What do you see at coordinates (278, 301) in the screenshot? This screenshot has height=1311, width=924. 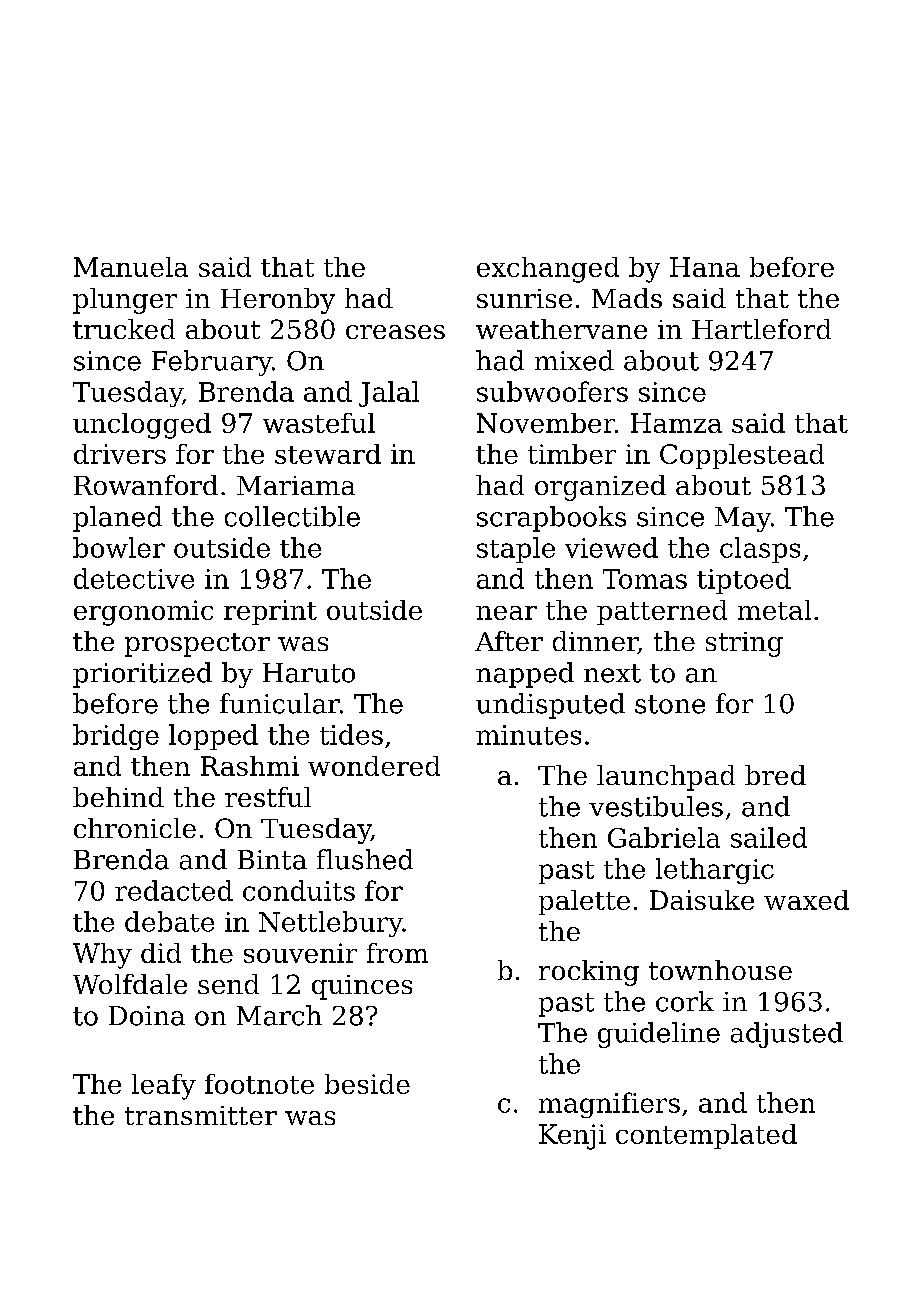 I see `Heronby` at bounding box center [278, 301].
